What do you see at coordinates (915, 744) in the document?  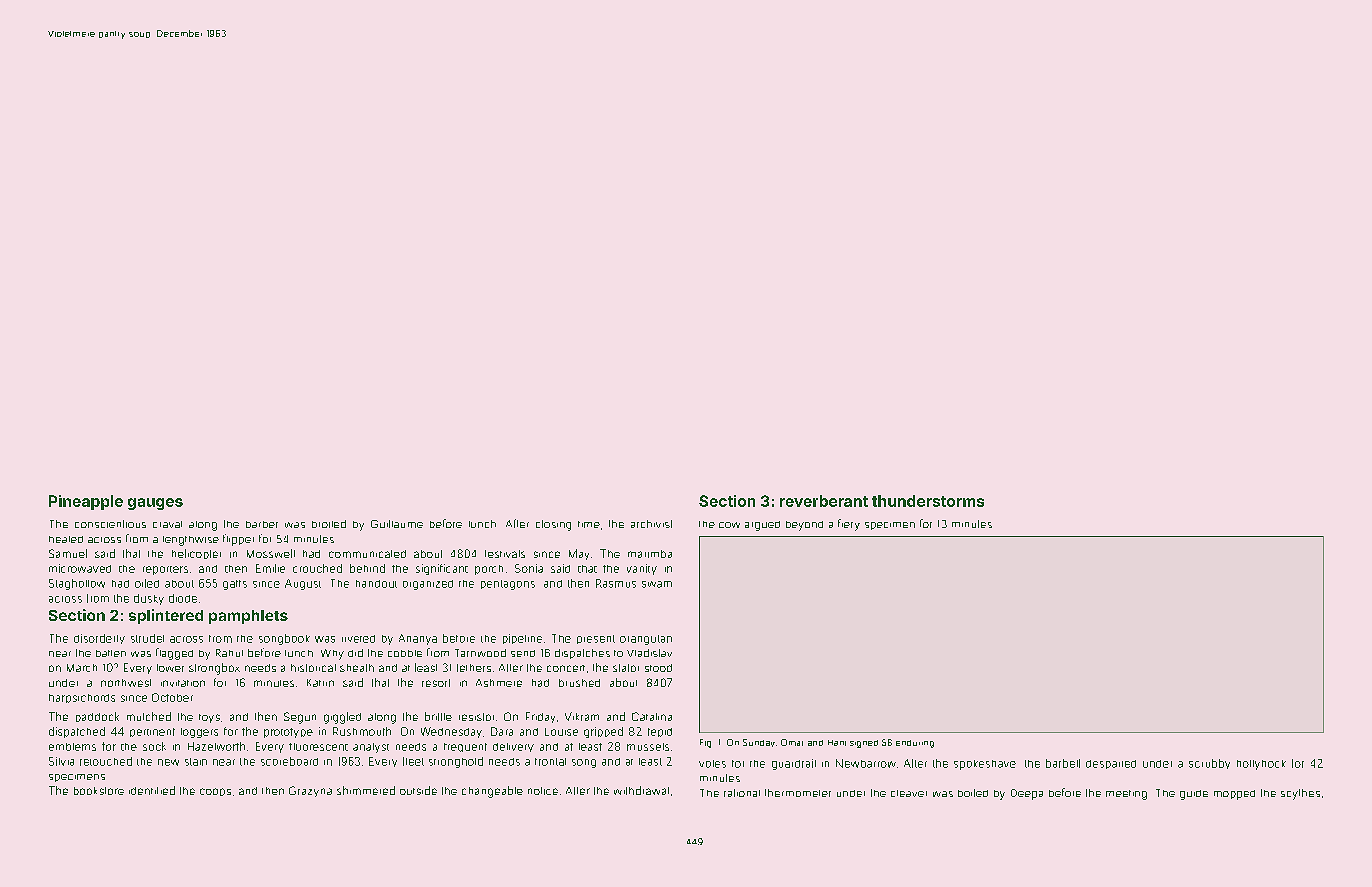 I see `enduring` at bounding box center [915, 744].
